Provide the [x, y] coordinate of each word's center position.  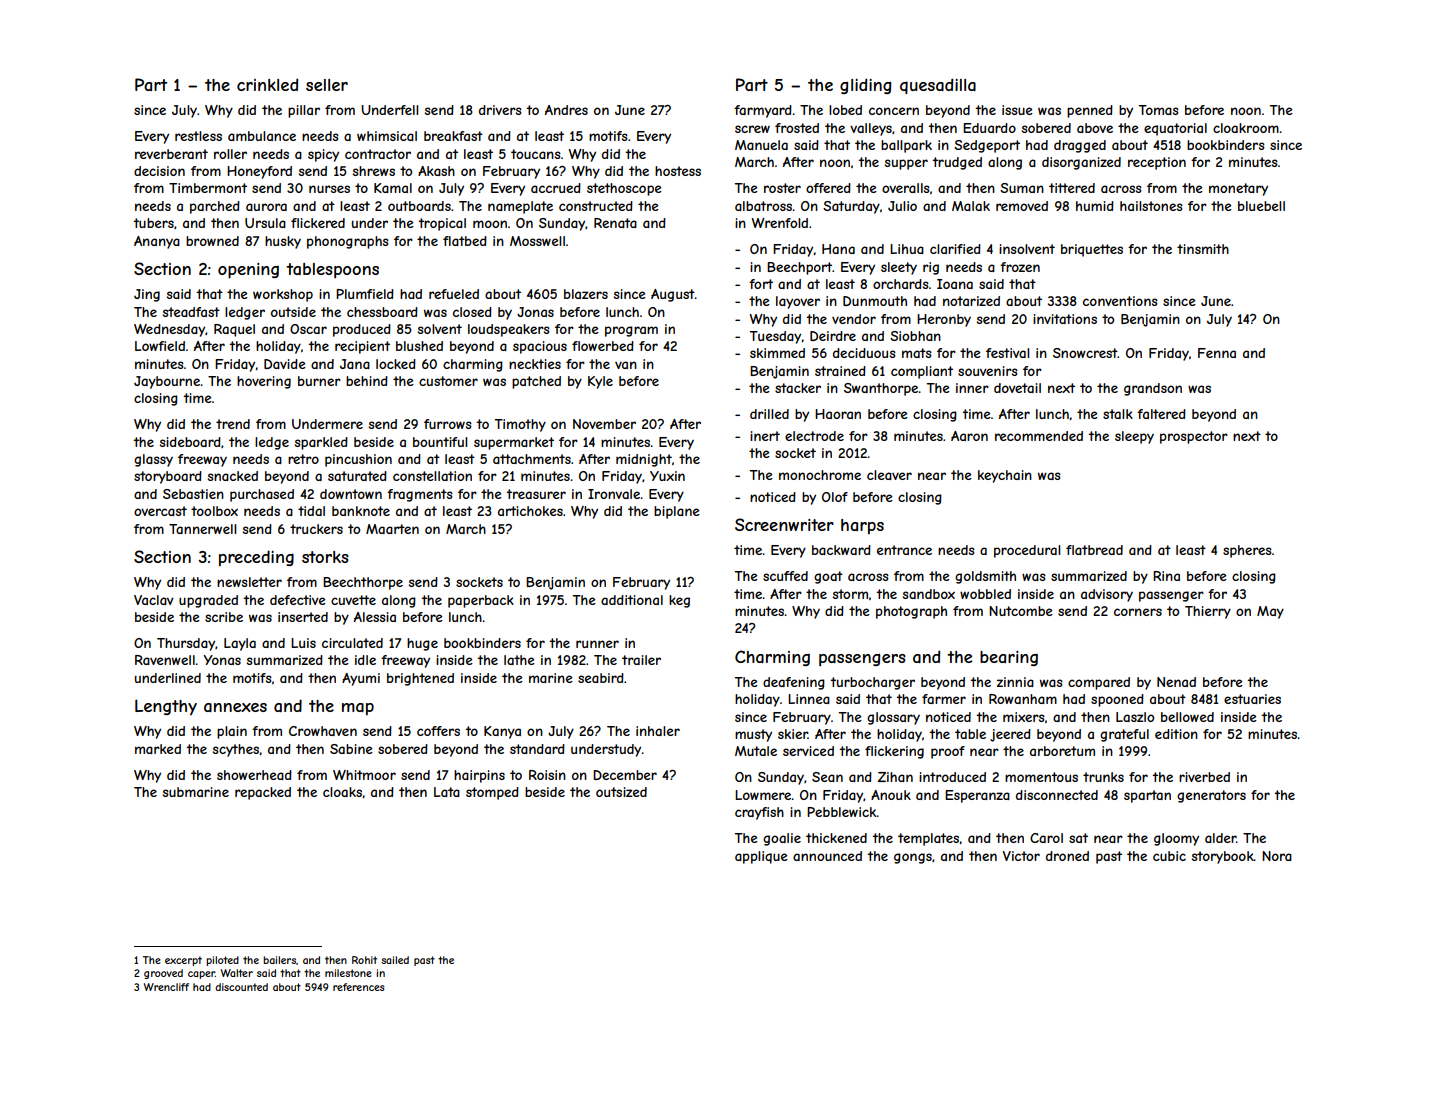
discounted [241, 987]
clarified [955, 249]
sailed [395, 960]
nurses [329, 189]
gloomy [1176, 839]
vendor [854, 319]
